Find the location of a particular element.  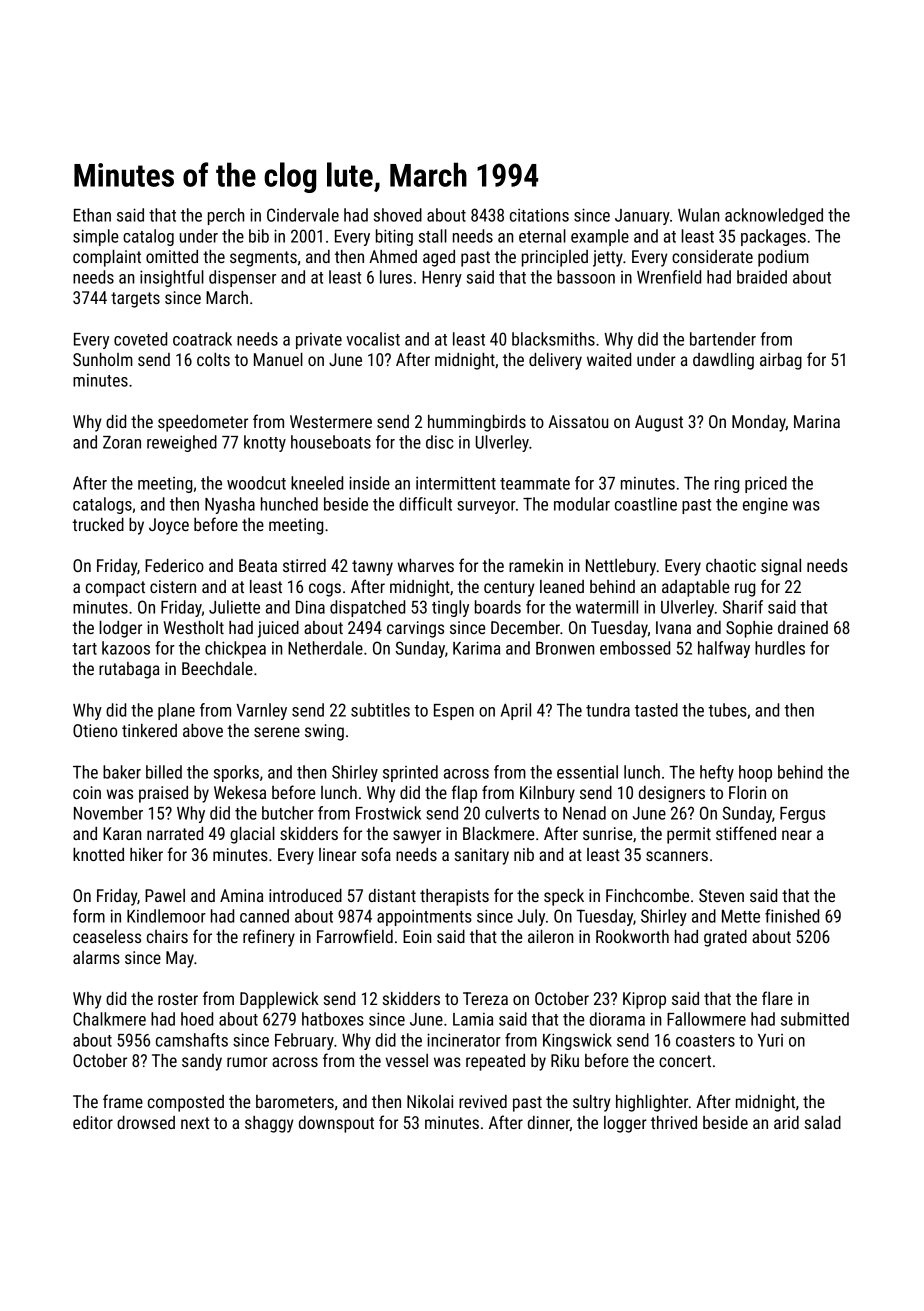

Nikolai is located at coordinates (430, 1101).
